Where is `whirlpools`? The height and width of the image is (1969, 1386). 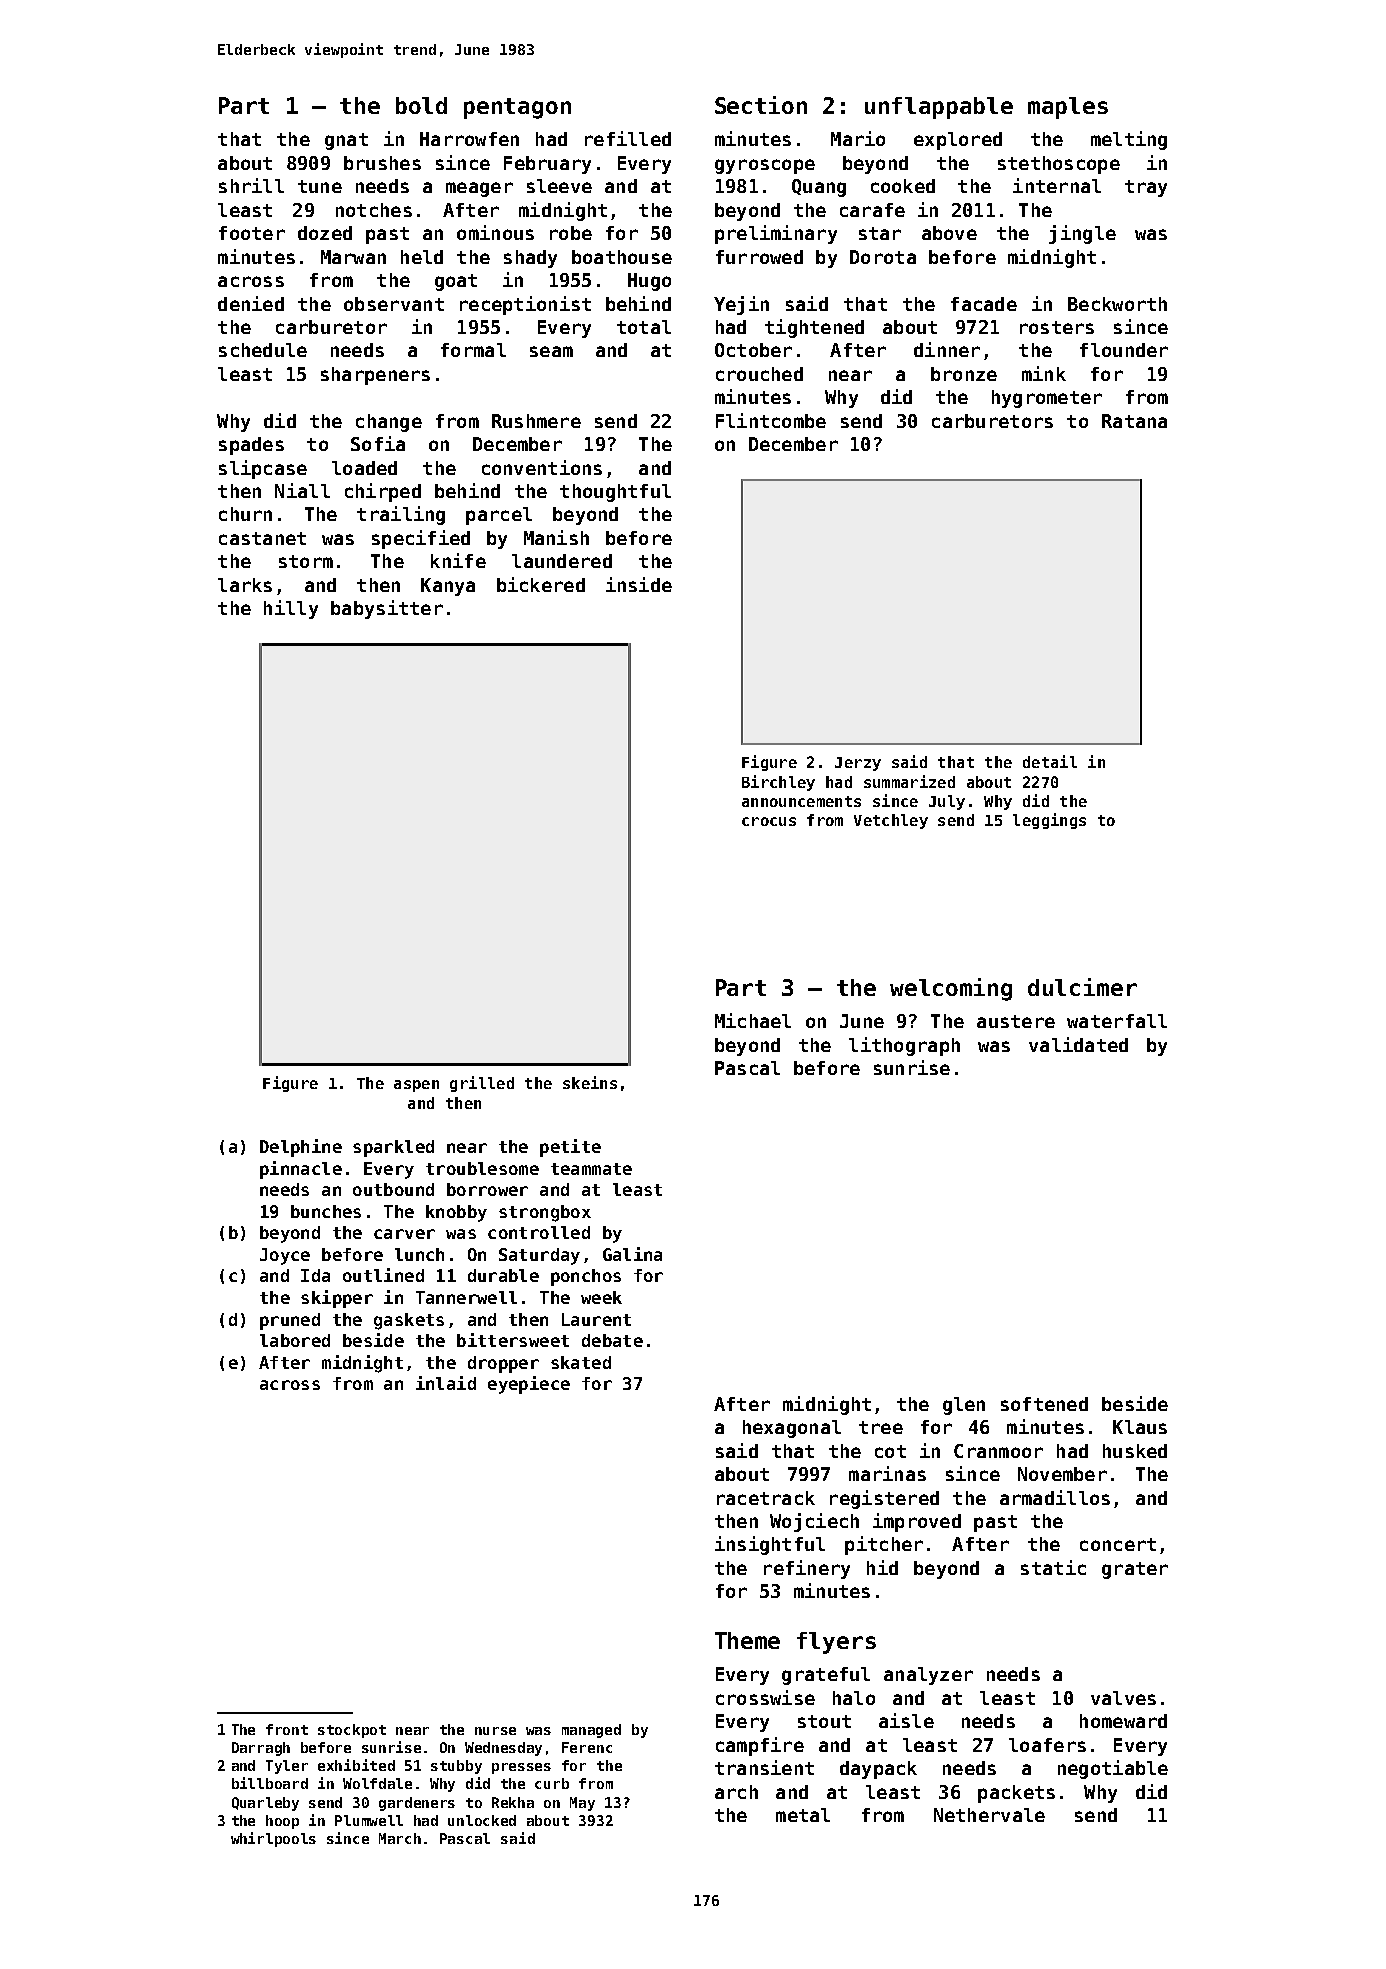 whirlpools is located at coordinates (273, 1839).
